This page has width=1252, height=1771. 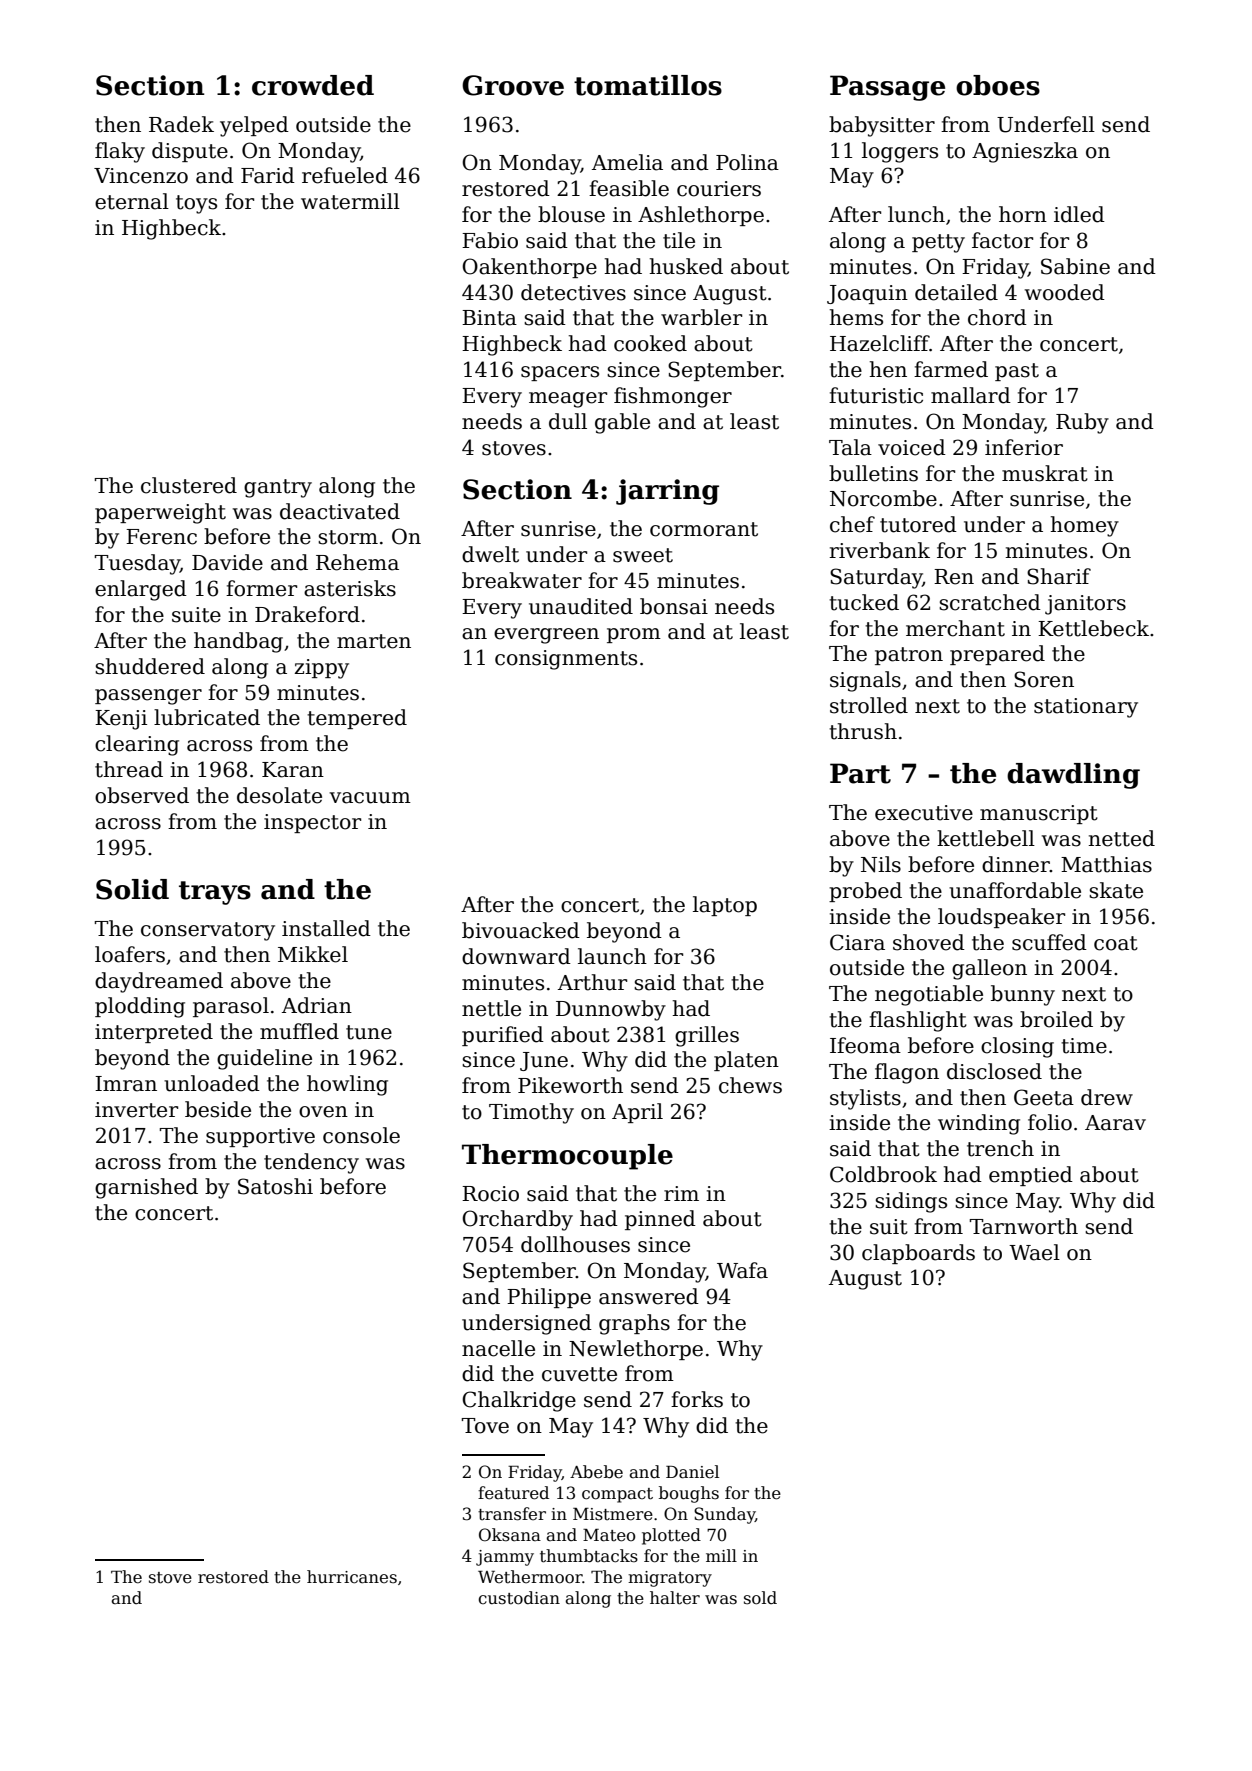 What do you see at coordinates (352, 1577) in the page?
I see `hurricanes` at bounding box center [352, 1577].
